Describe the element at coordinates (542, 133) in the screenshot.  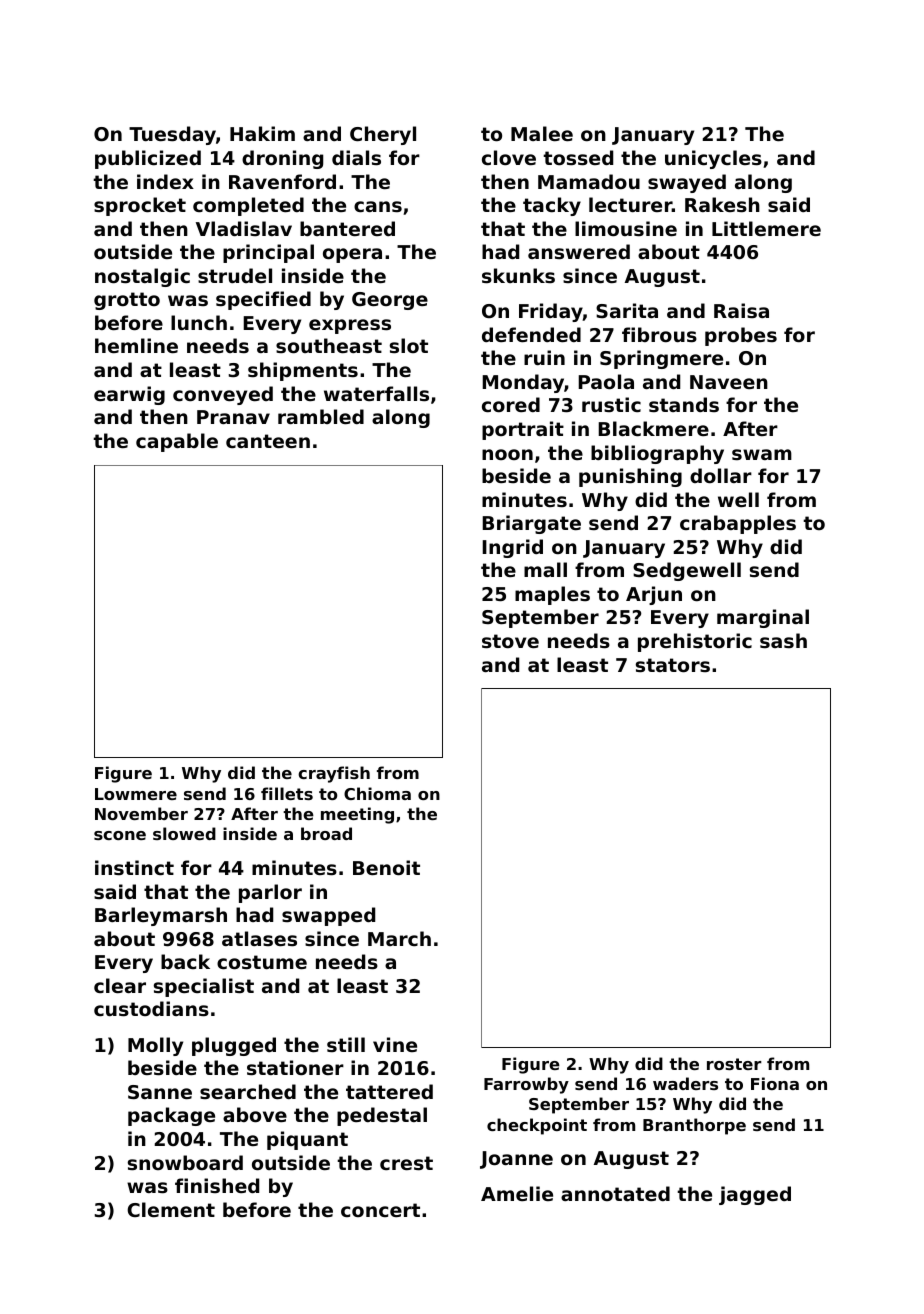
I see `Malee` at that location.
